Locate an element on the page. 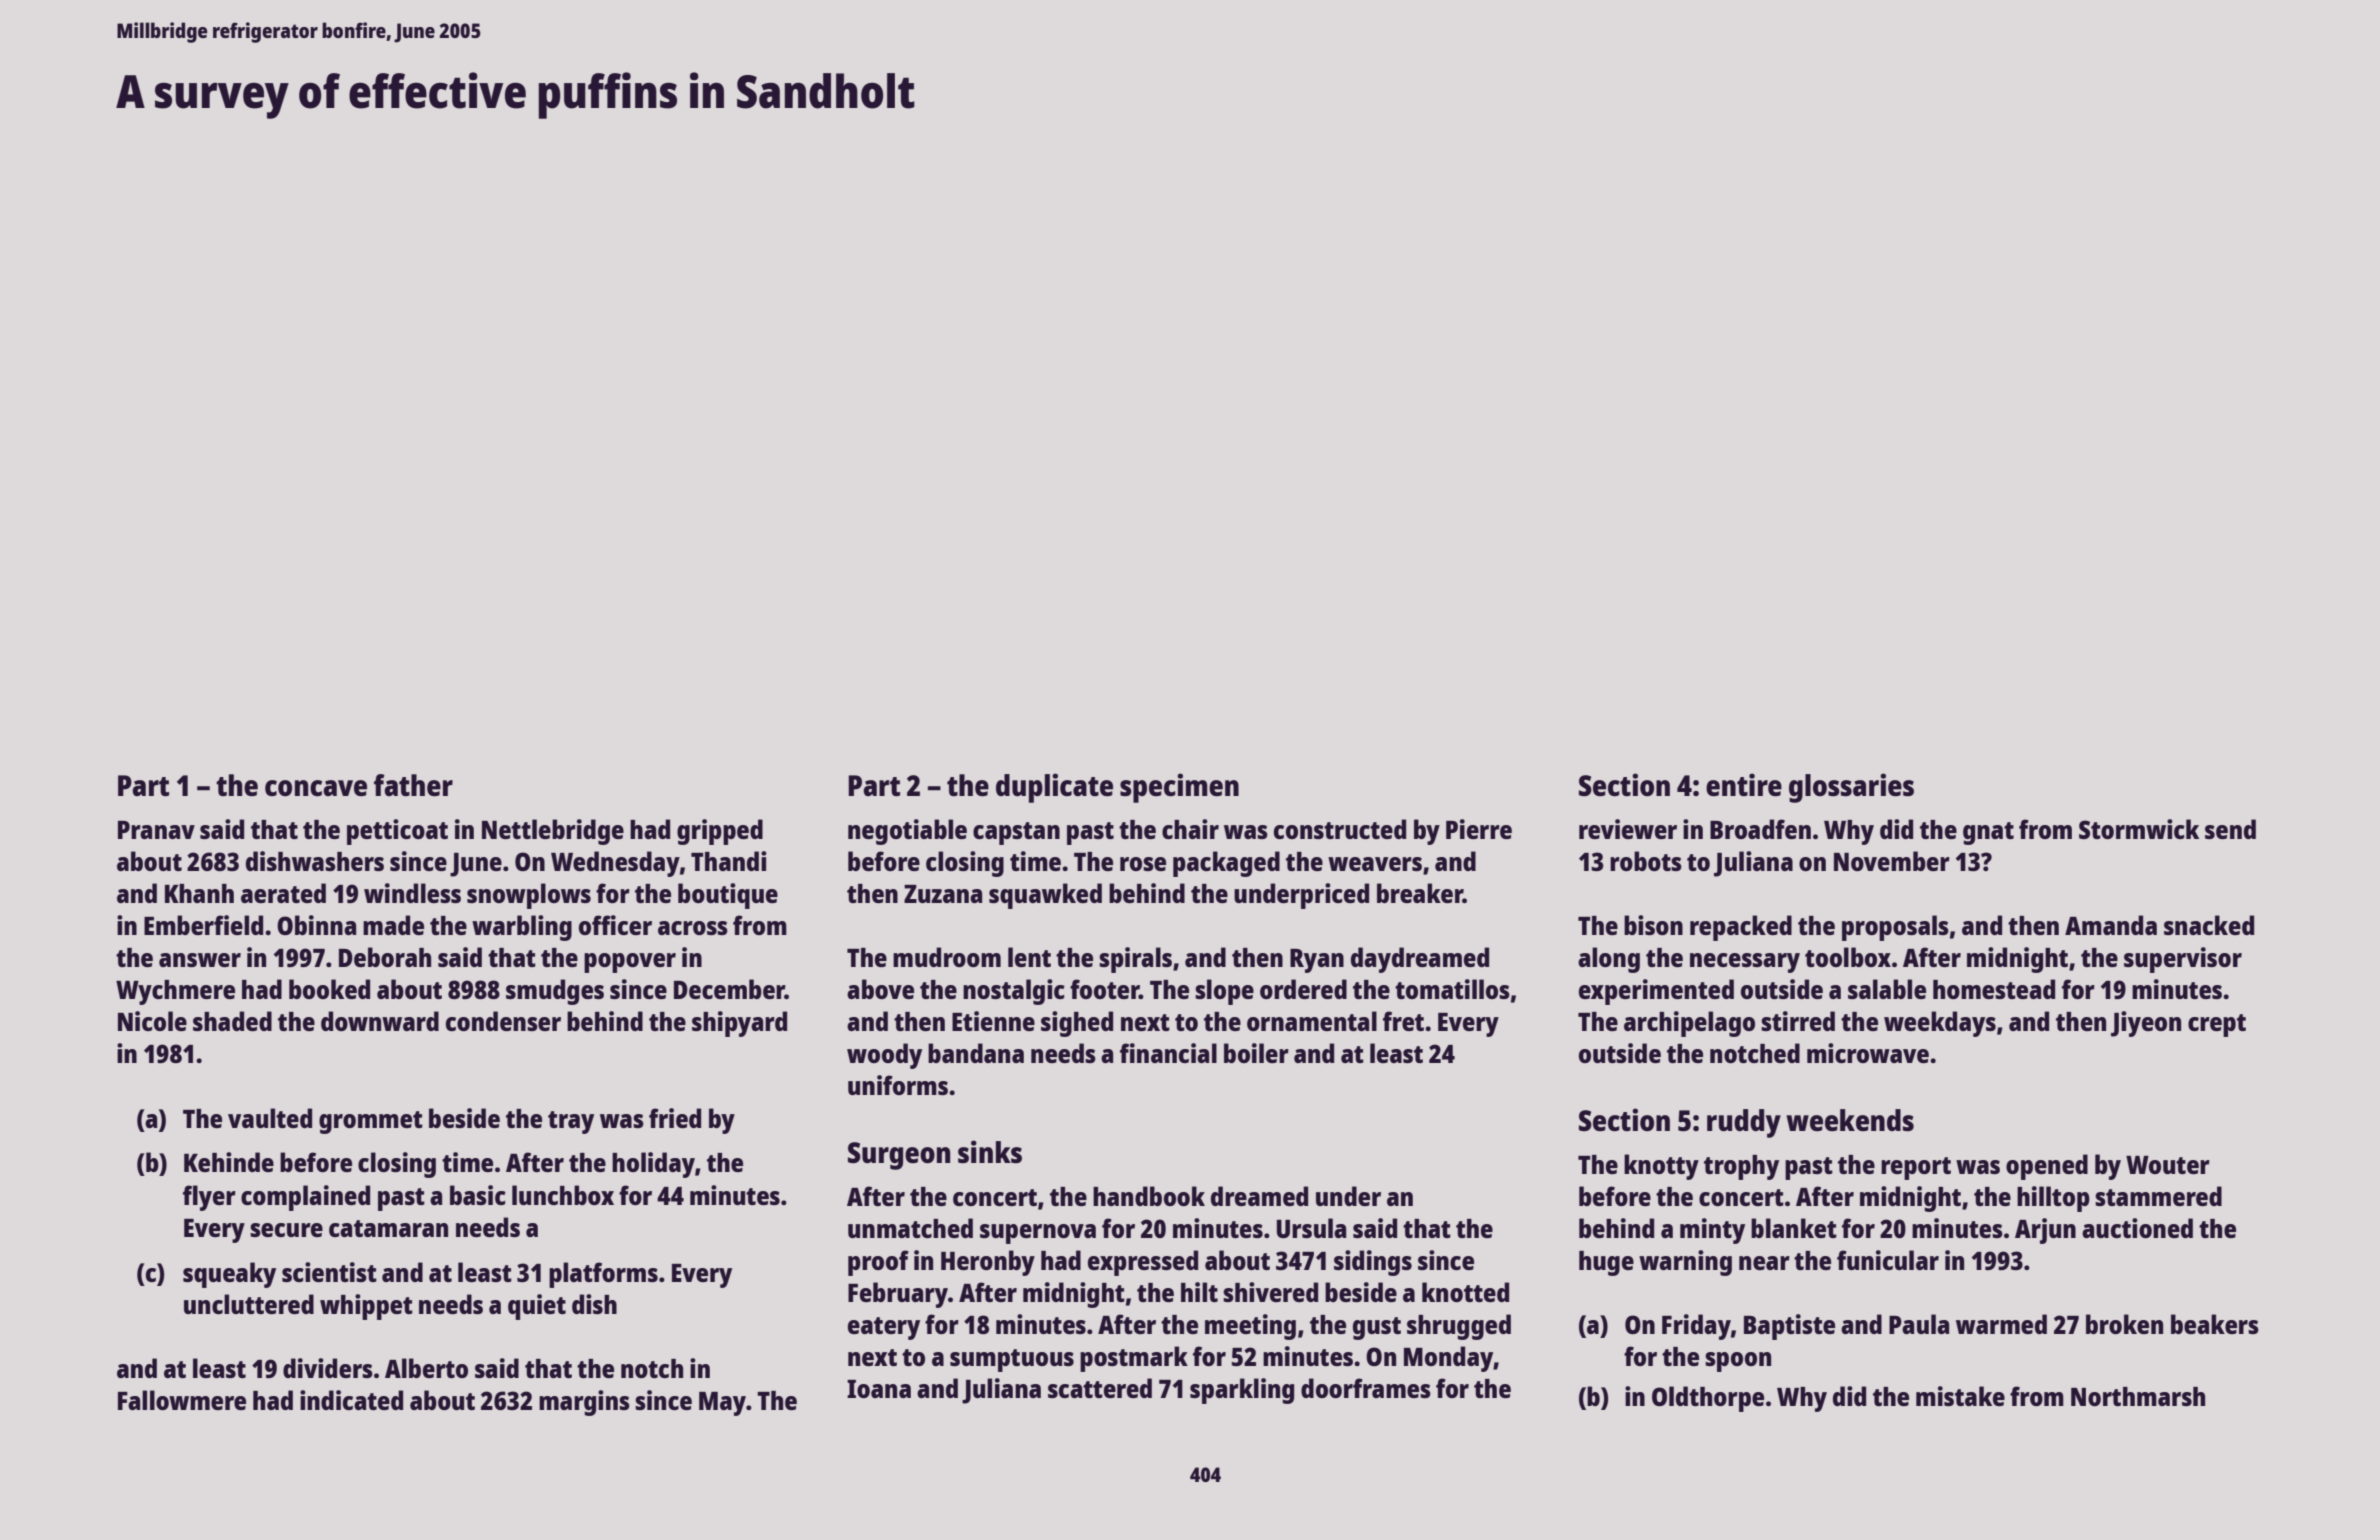 This image has width=2380, height=1540. sparkling is located at coordinates (1242, 1391).
